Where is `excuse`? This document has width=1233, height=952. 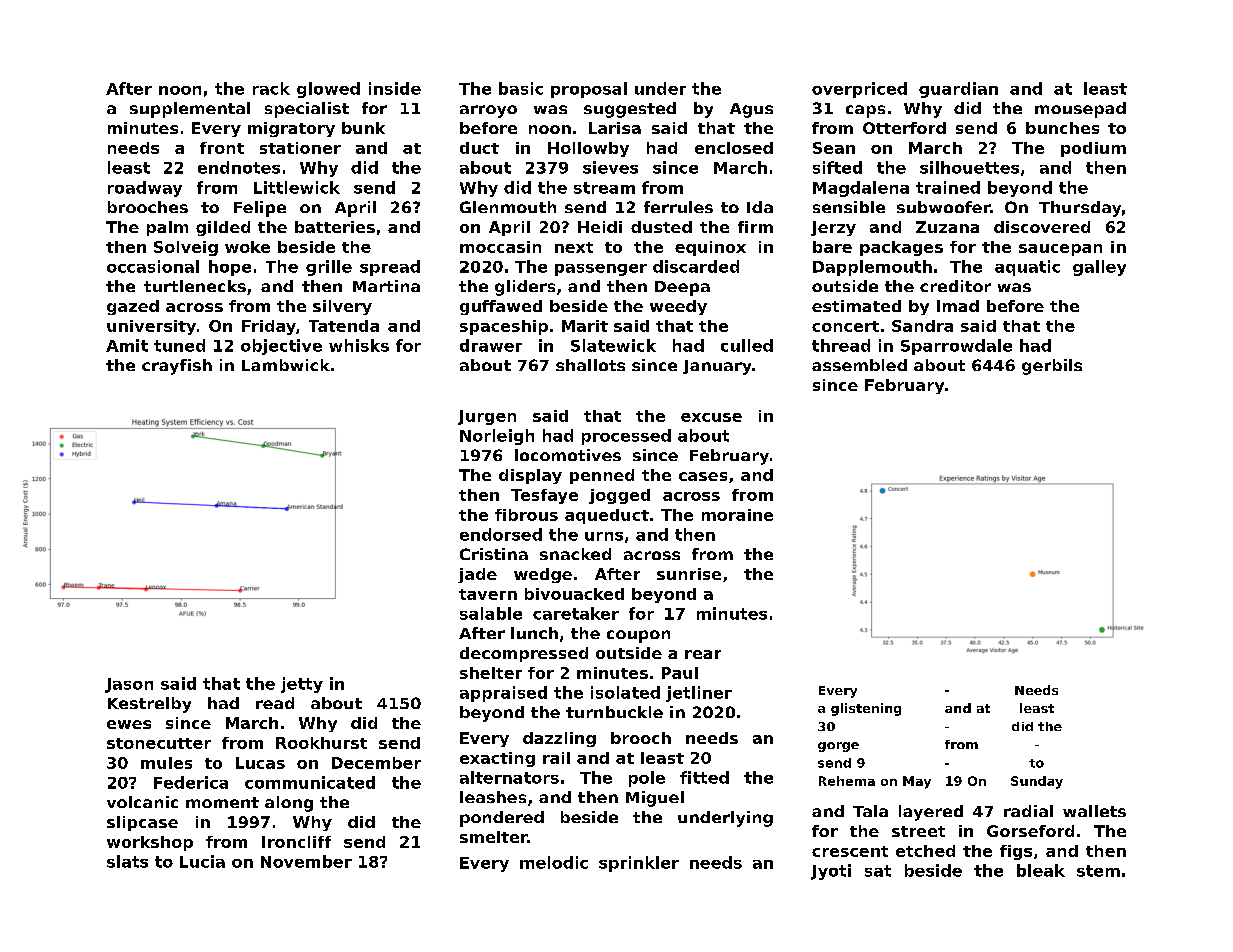
excuse is located at coordinates (711, 417).
